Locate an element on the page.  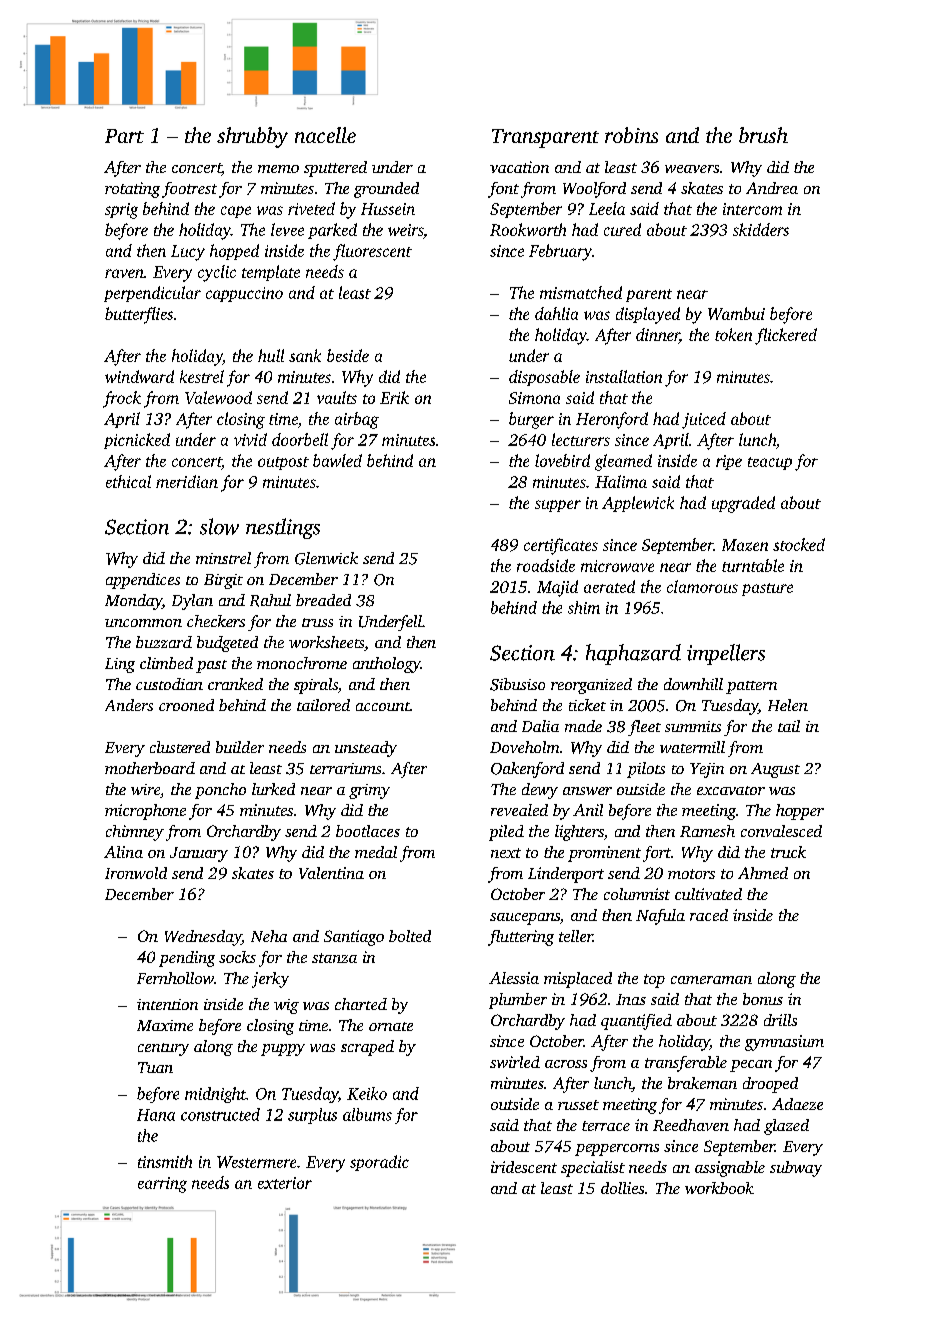
Anil is located at coordinates (588, 810).
